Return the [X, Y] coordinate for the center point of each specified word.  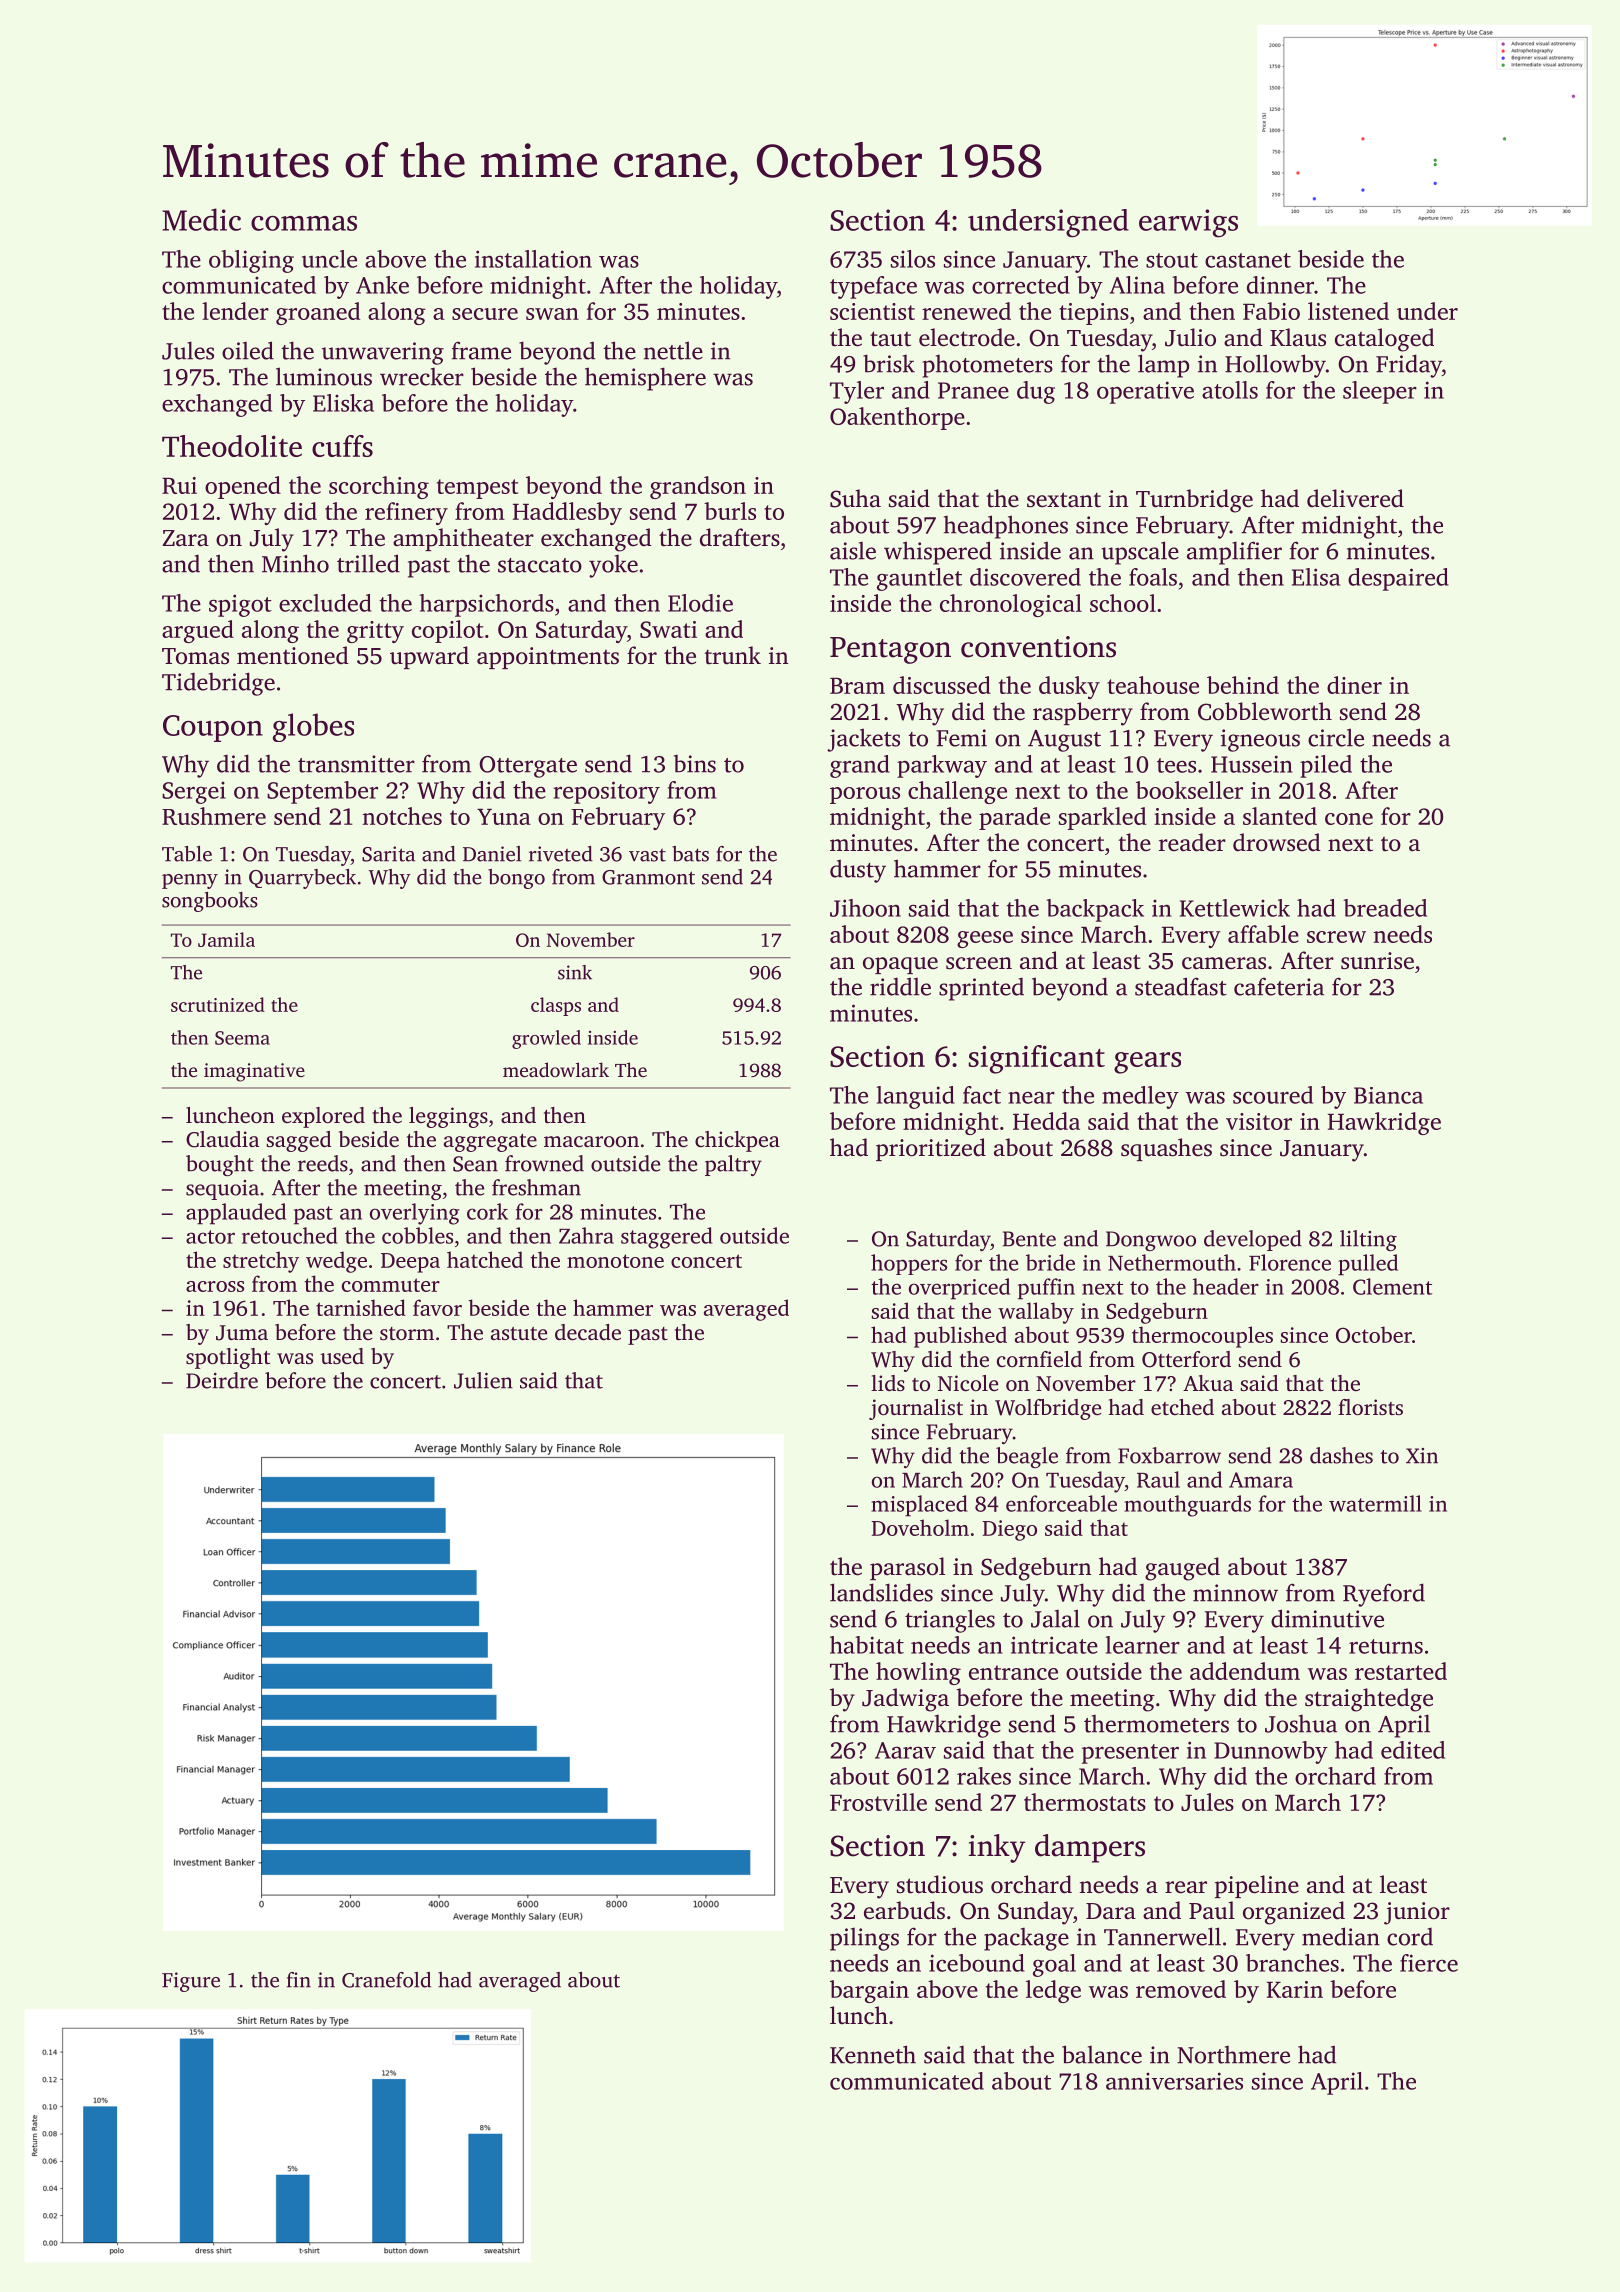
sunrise [1377, 961]
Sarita [388, 854]
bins [695, 764]
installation [533, 259]
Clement [1392, 1286]
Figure [191, 1982]
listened [1348, 311]
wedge [336, 1262]
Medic [201, 219]
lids [888, 1383]
